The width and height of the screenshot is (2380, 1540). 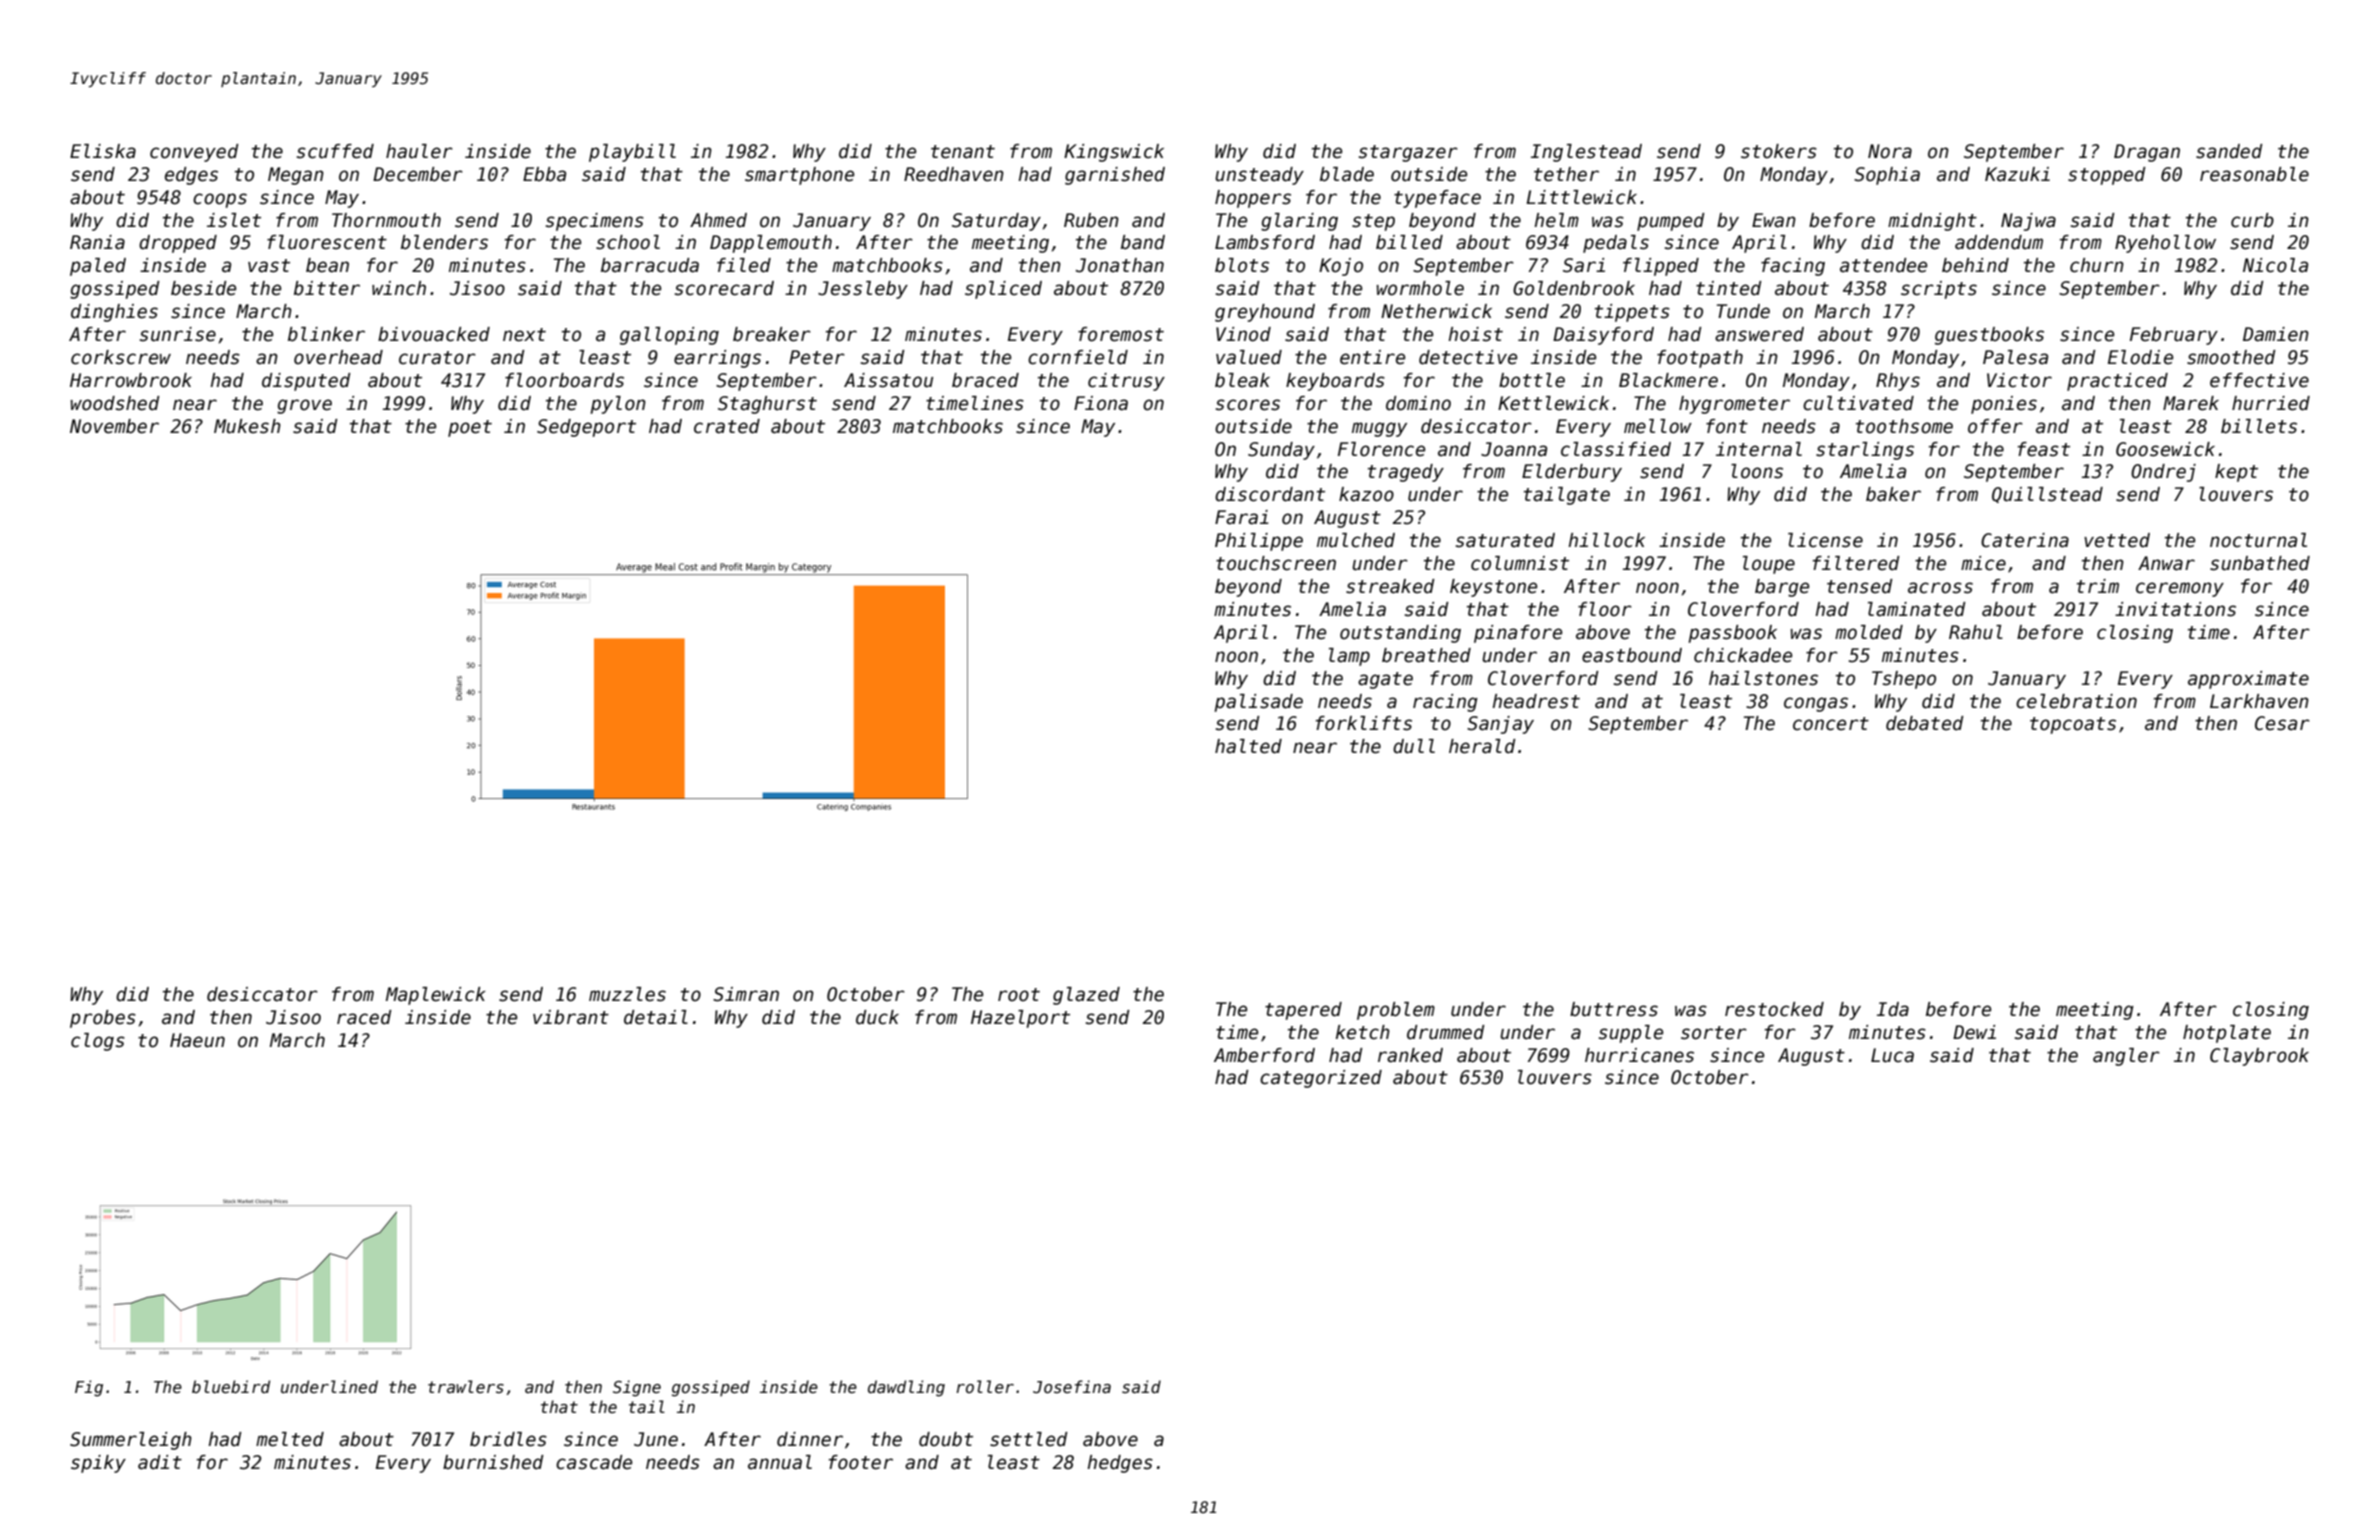 I want to click on woodshed, so click(x=115, y=403).
